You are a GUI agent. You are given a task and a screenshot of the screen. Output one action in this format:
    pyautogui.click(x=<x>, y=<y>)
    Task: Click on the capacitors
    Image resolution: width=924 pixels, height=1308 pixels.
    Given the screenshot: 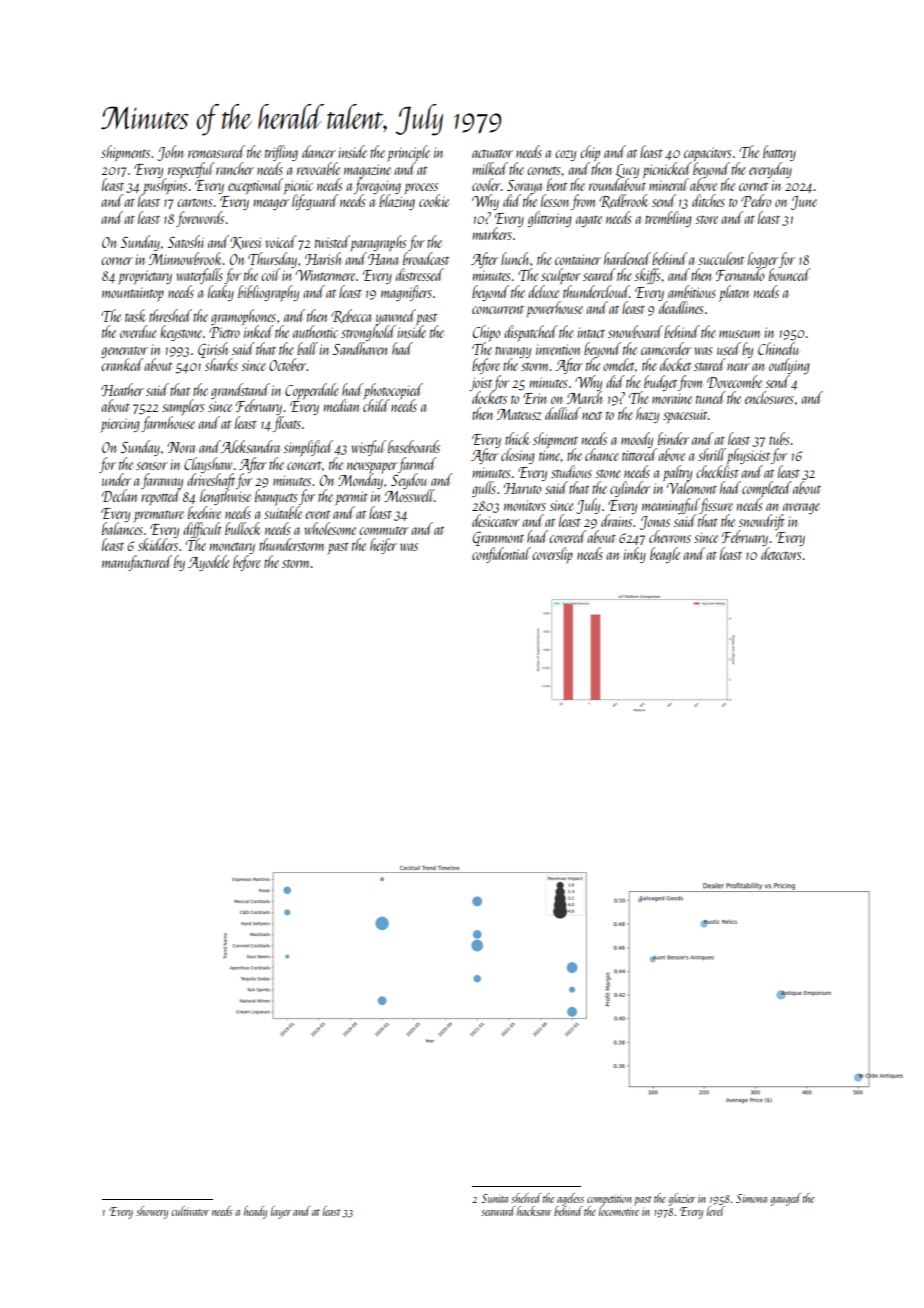 What is the action you would take?
    pyautogui.click(x=708, y=154)
